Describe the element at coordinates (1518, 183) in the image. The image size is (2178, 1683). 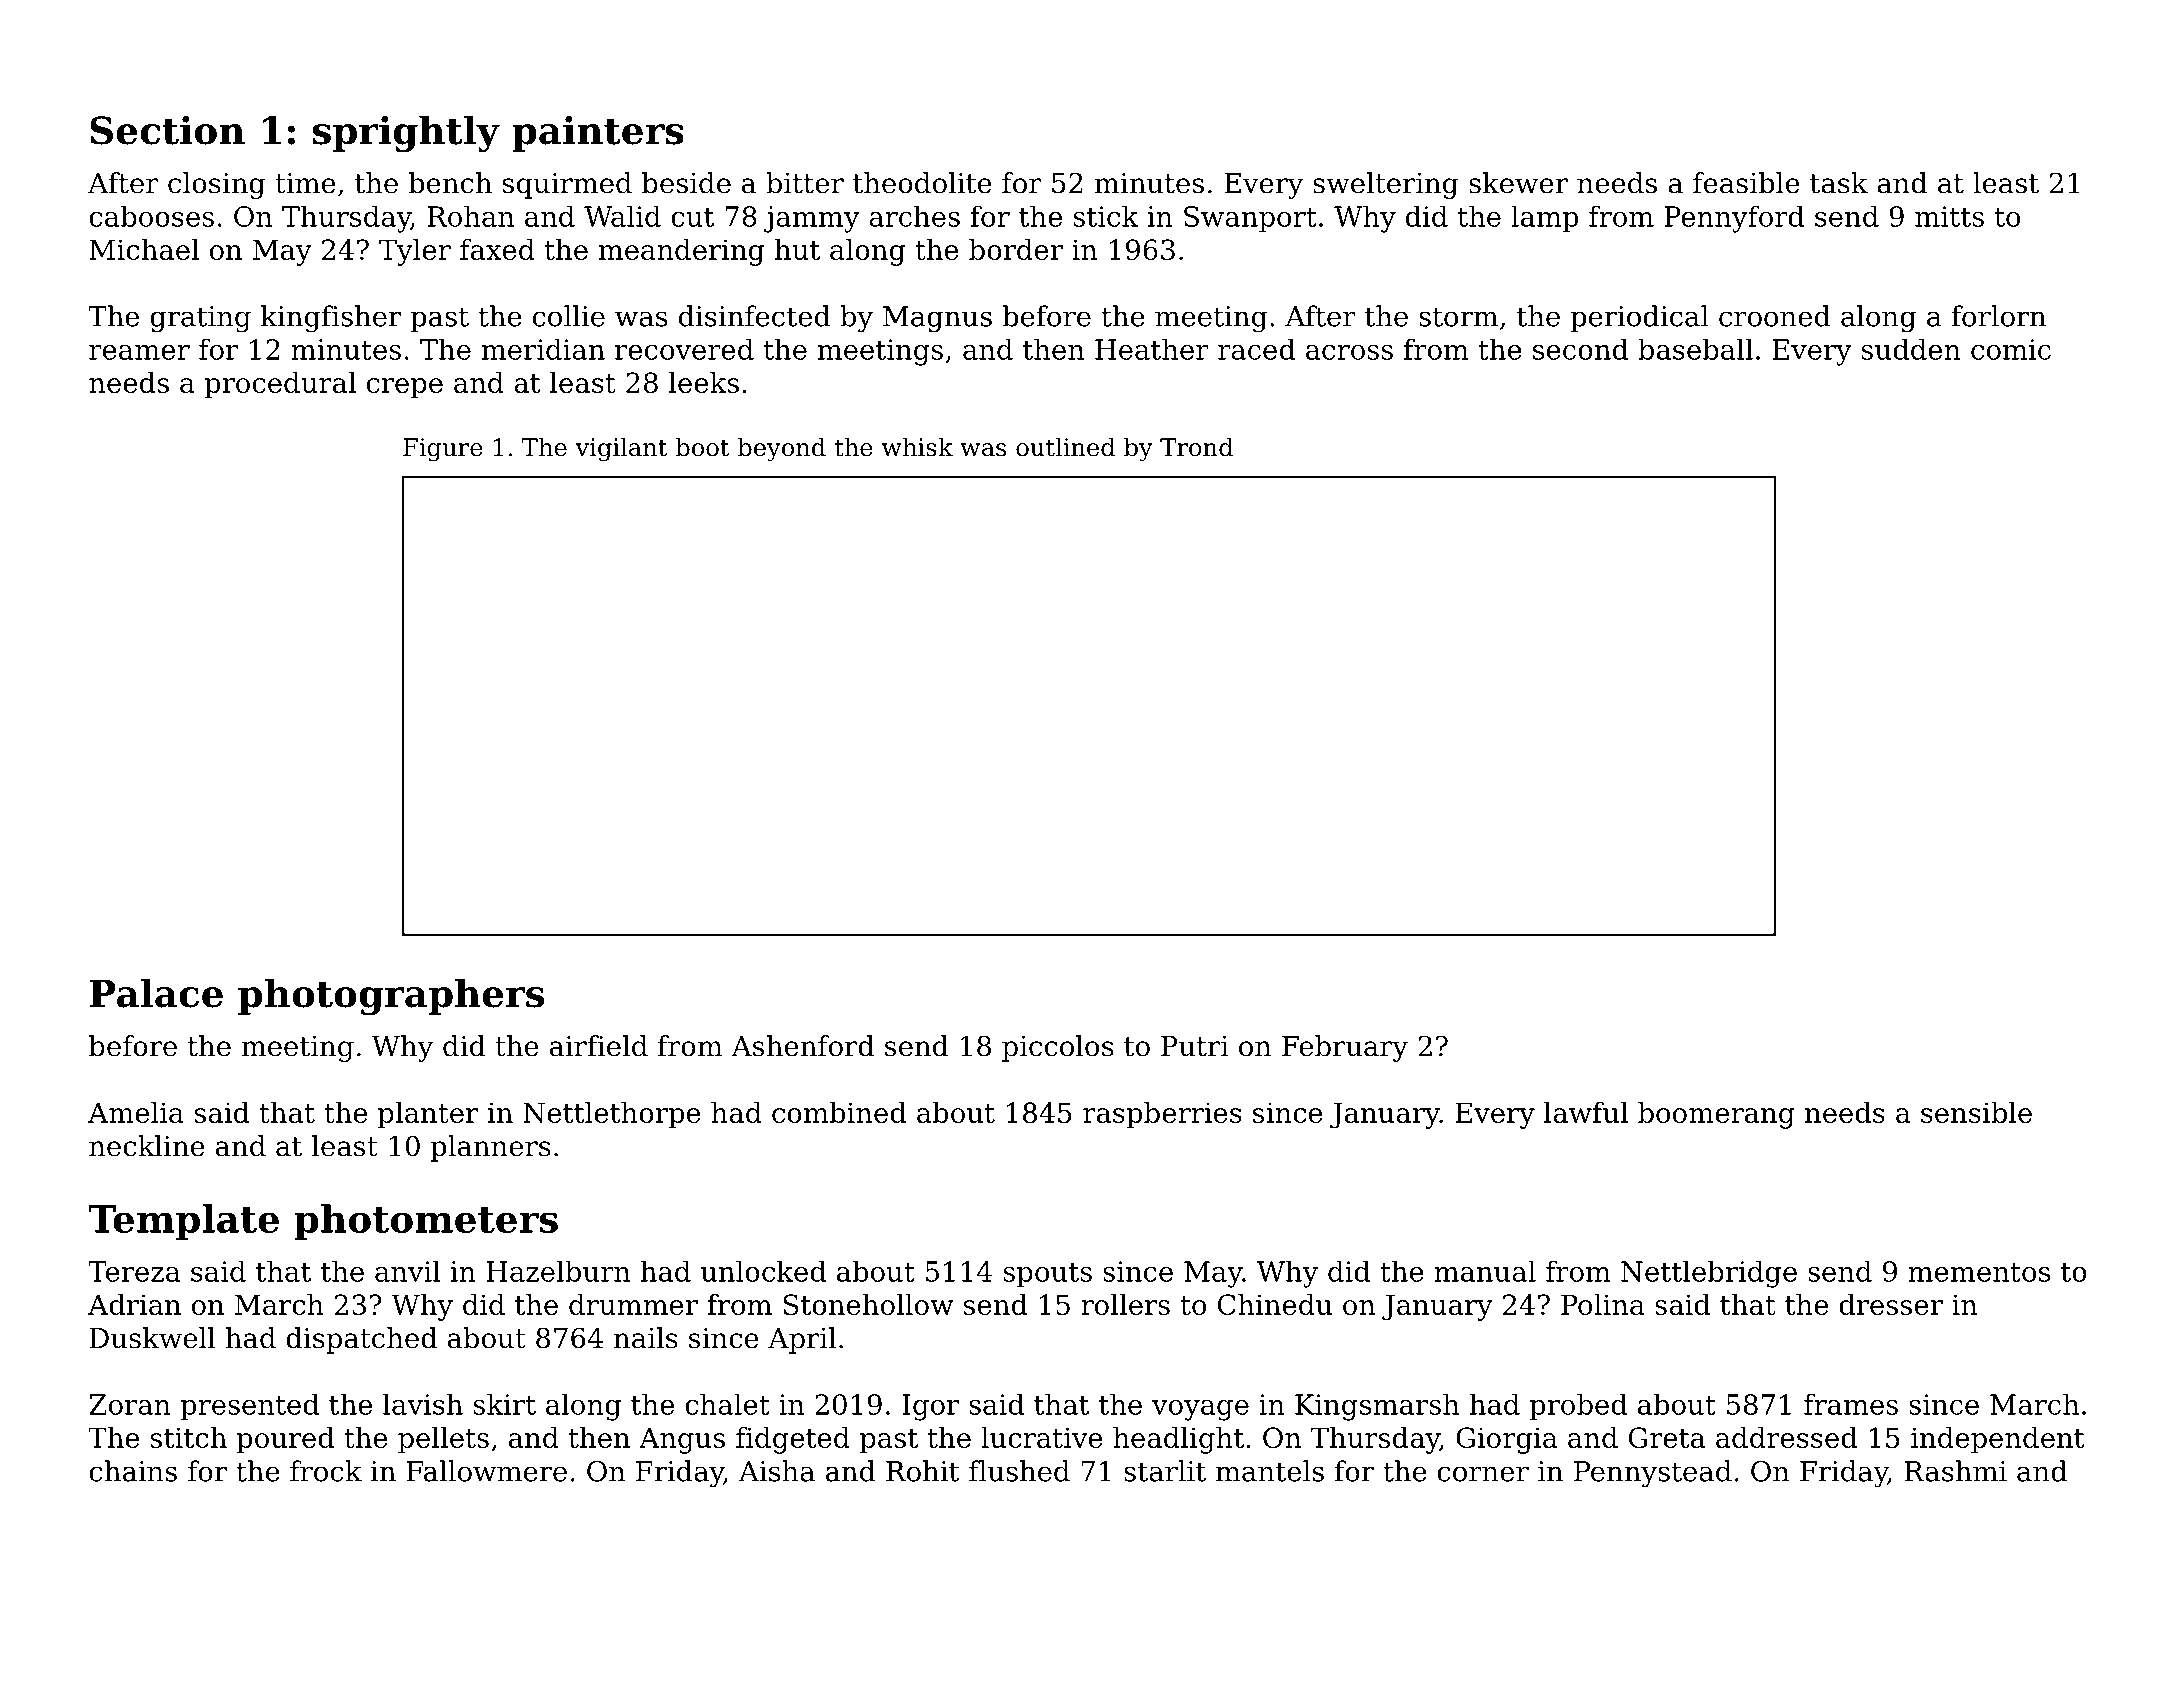
I see `skewer` at that location.
